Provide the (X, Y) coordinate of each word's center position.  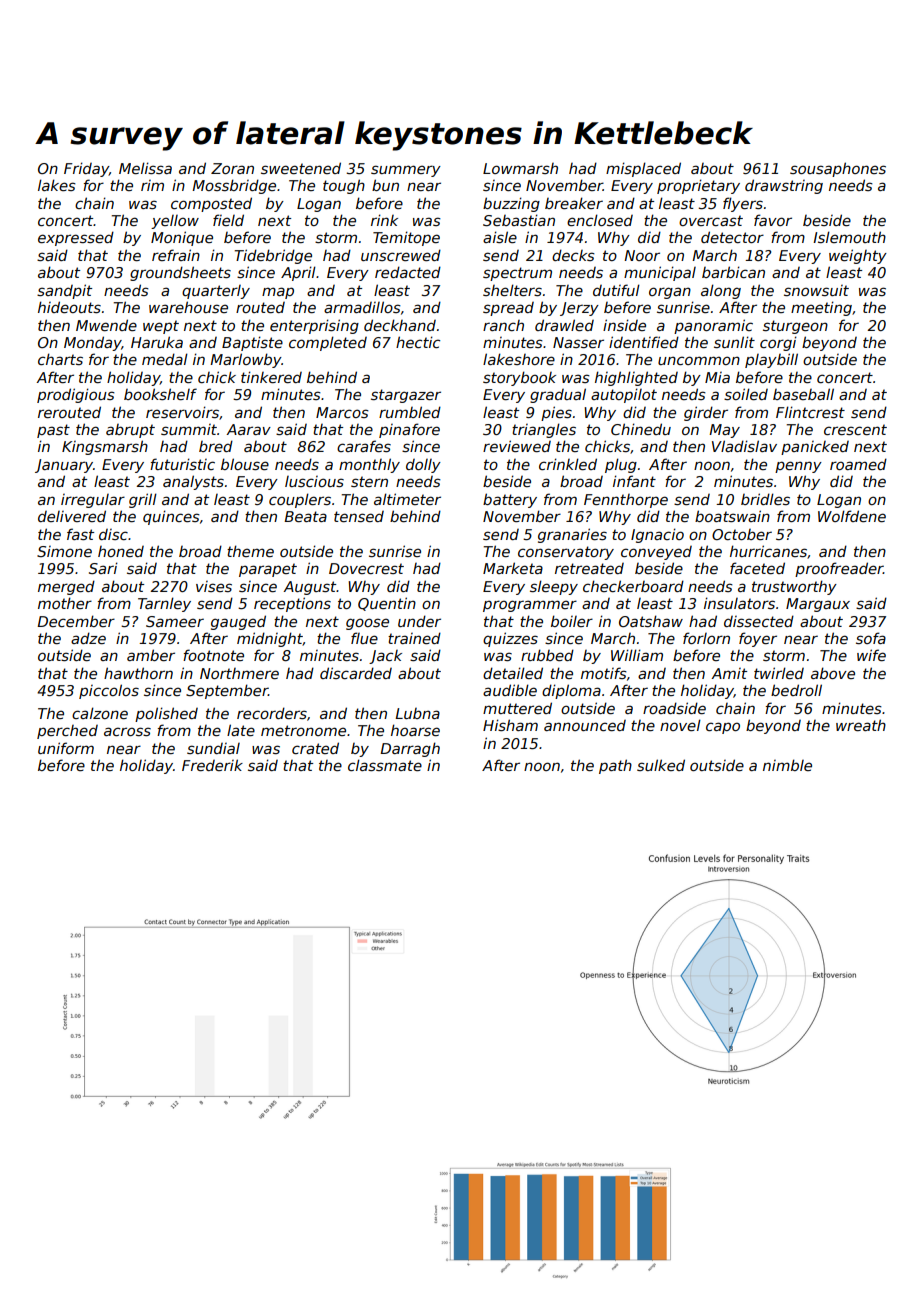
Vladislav (744, 446)
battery (510, 500)
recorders (272, 713)
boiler (572, 621)
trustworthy (794, 587)
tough (344, 186)
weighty (858, 256)
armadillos (362, 307)
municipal (660, 273)
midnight (270, 639)
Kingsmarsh (105, 447)
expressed (76, 238)
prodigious (76, 395)
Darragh (410, 749)
